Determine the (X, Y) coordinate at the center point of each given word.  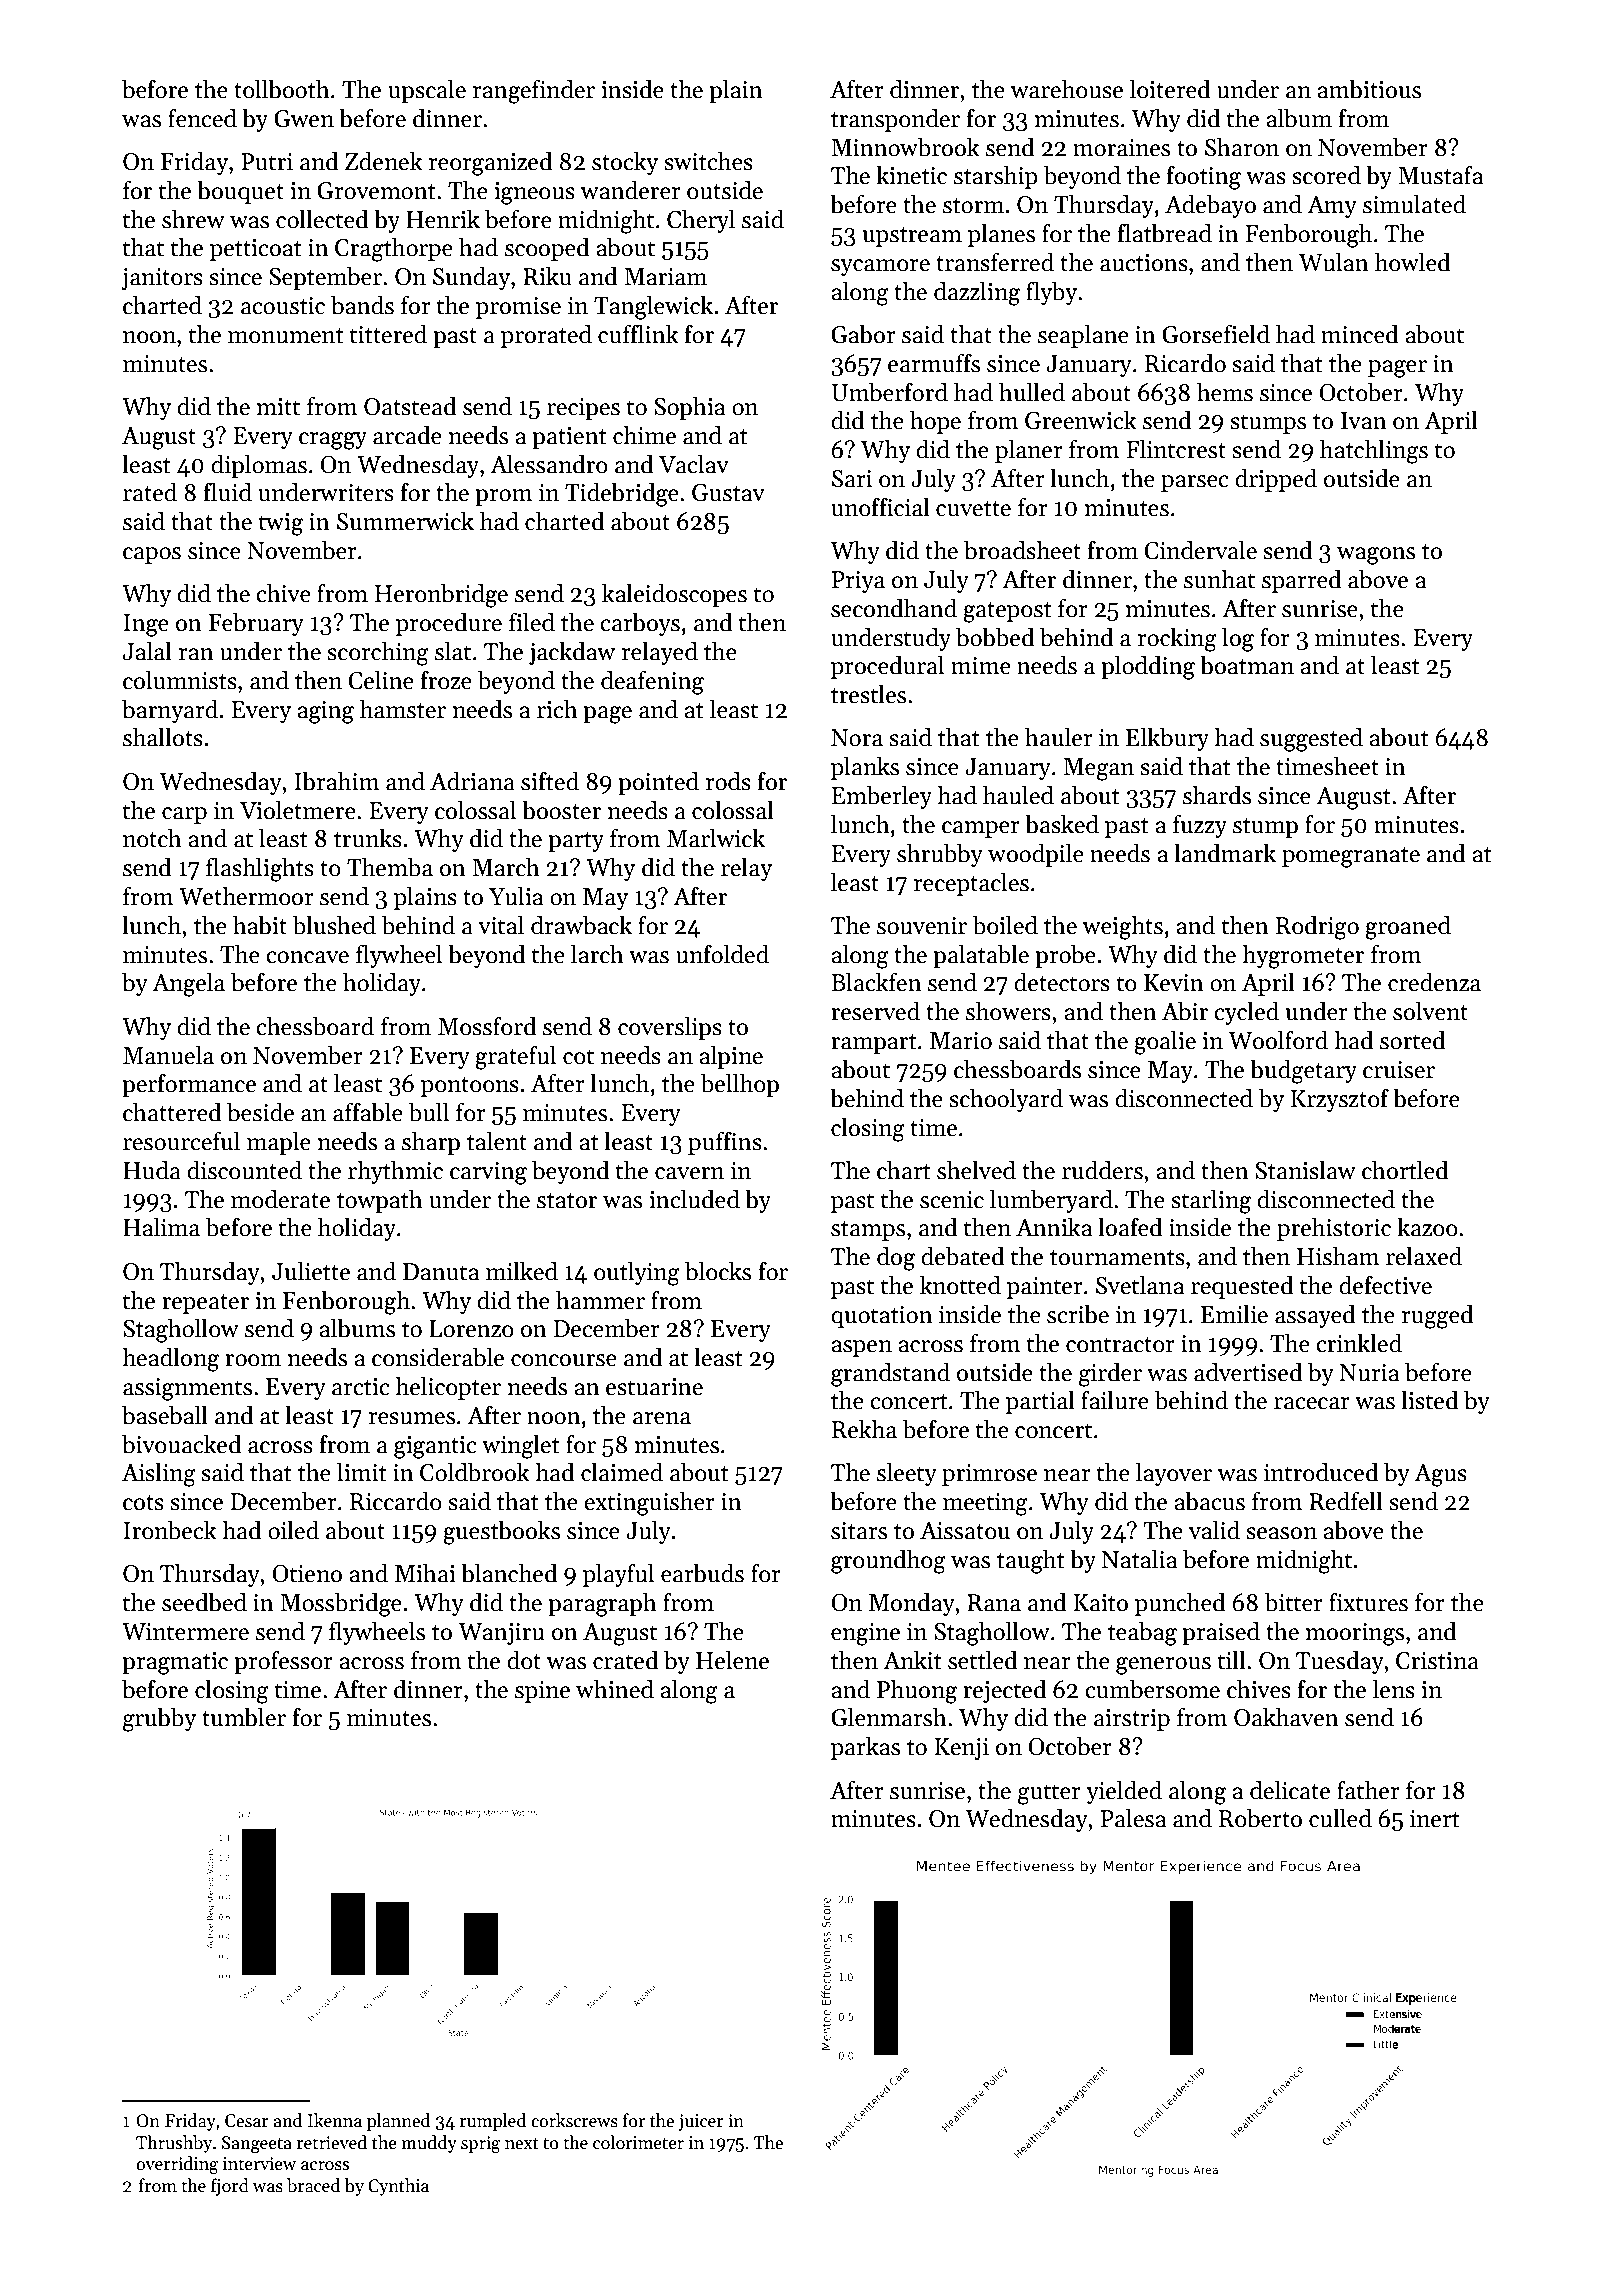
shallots (163, 737)
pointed (658, 783)
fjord (230, 2187)
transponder (895, 120)
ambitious (1369, 89)
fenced (202, 118)
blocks (718, 1271)
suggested (1311, 739)
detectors (1062, 982)
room (253, 1360)
